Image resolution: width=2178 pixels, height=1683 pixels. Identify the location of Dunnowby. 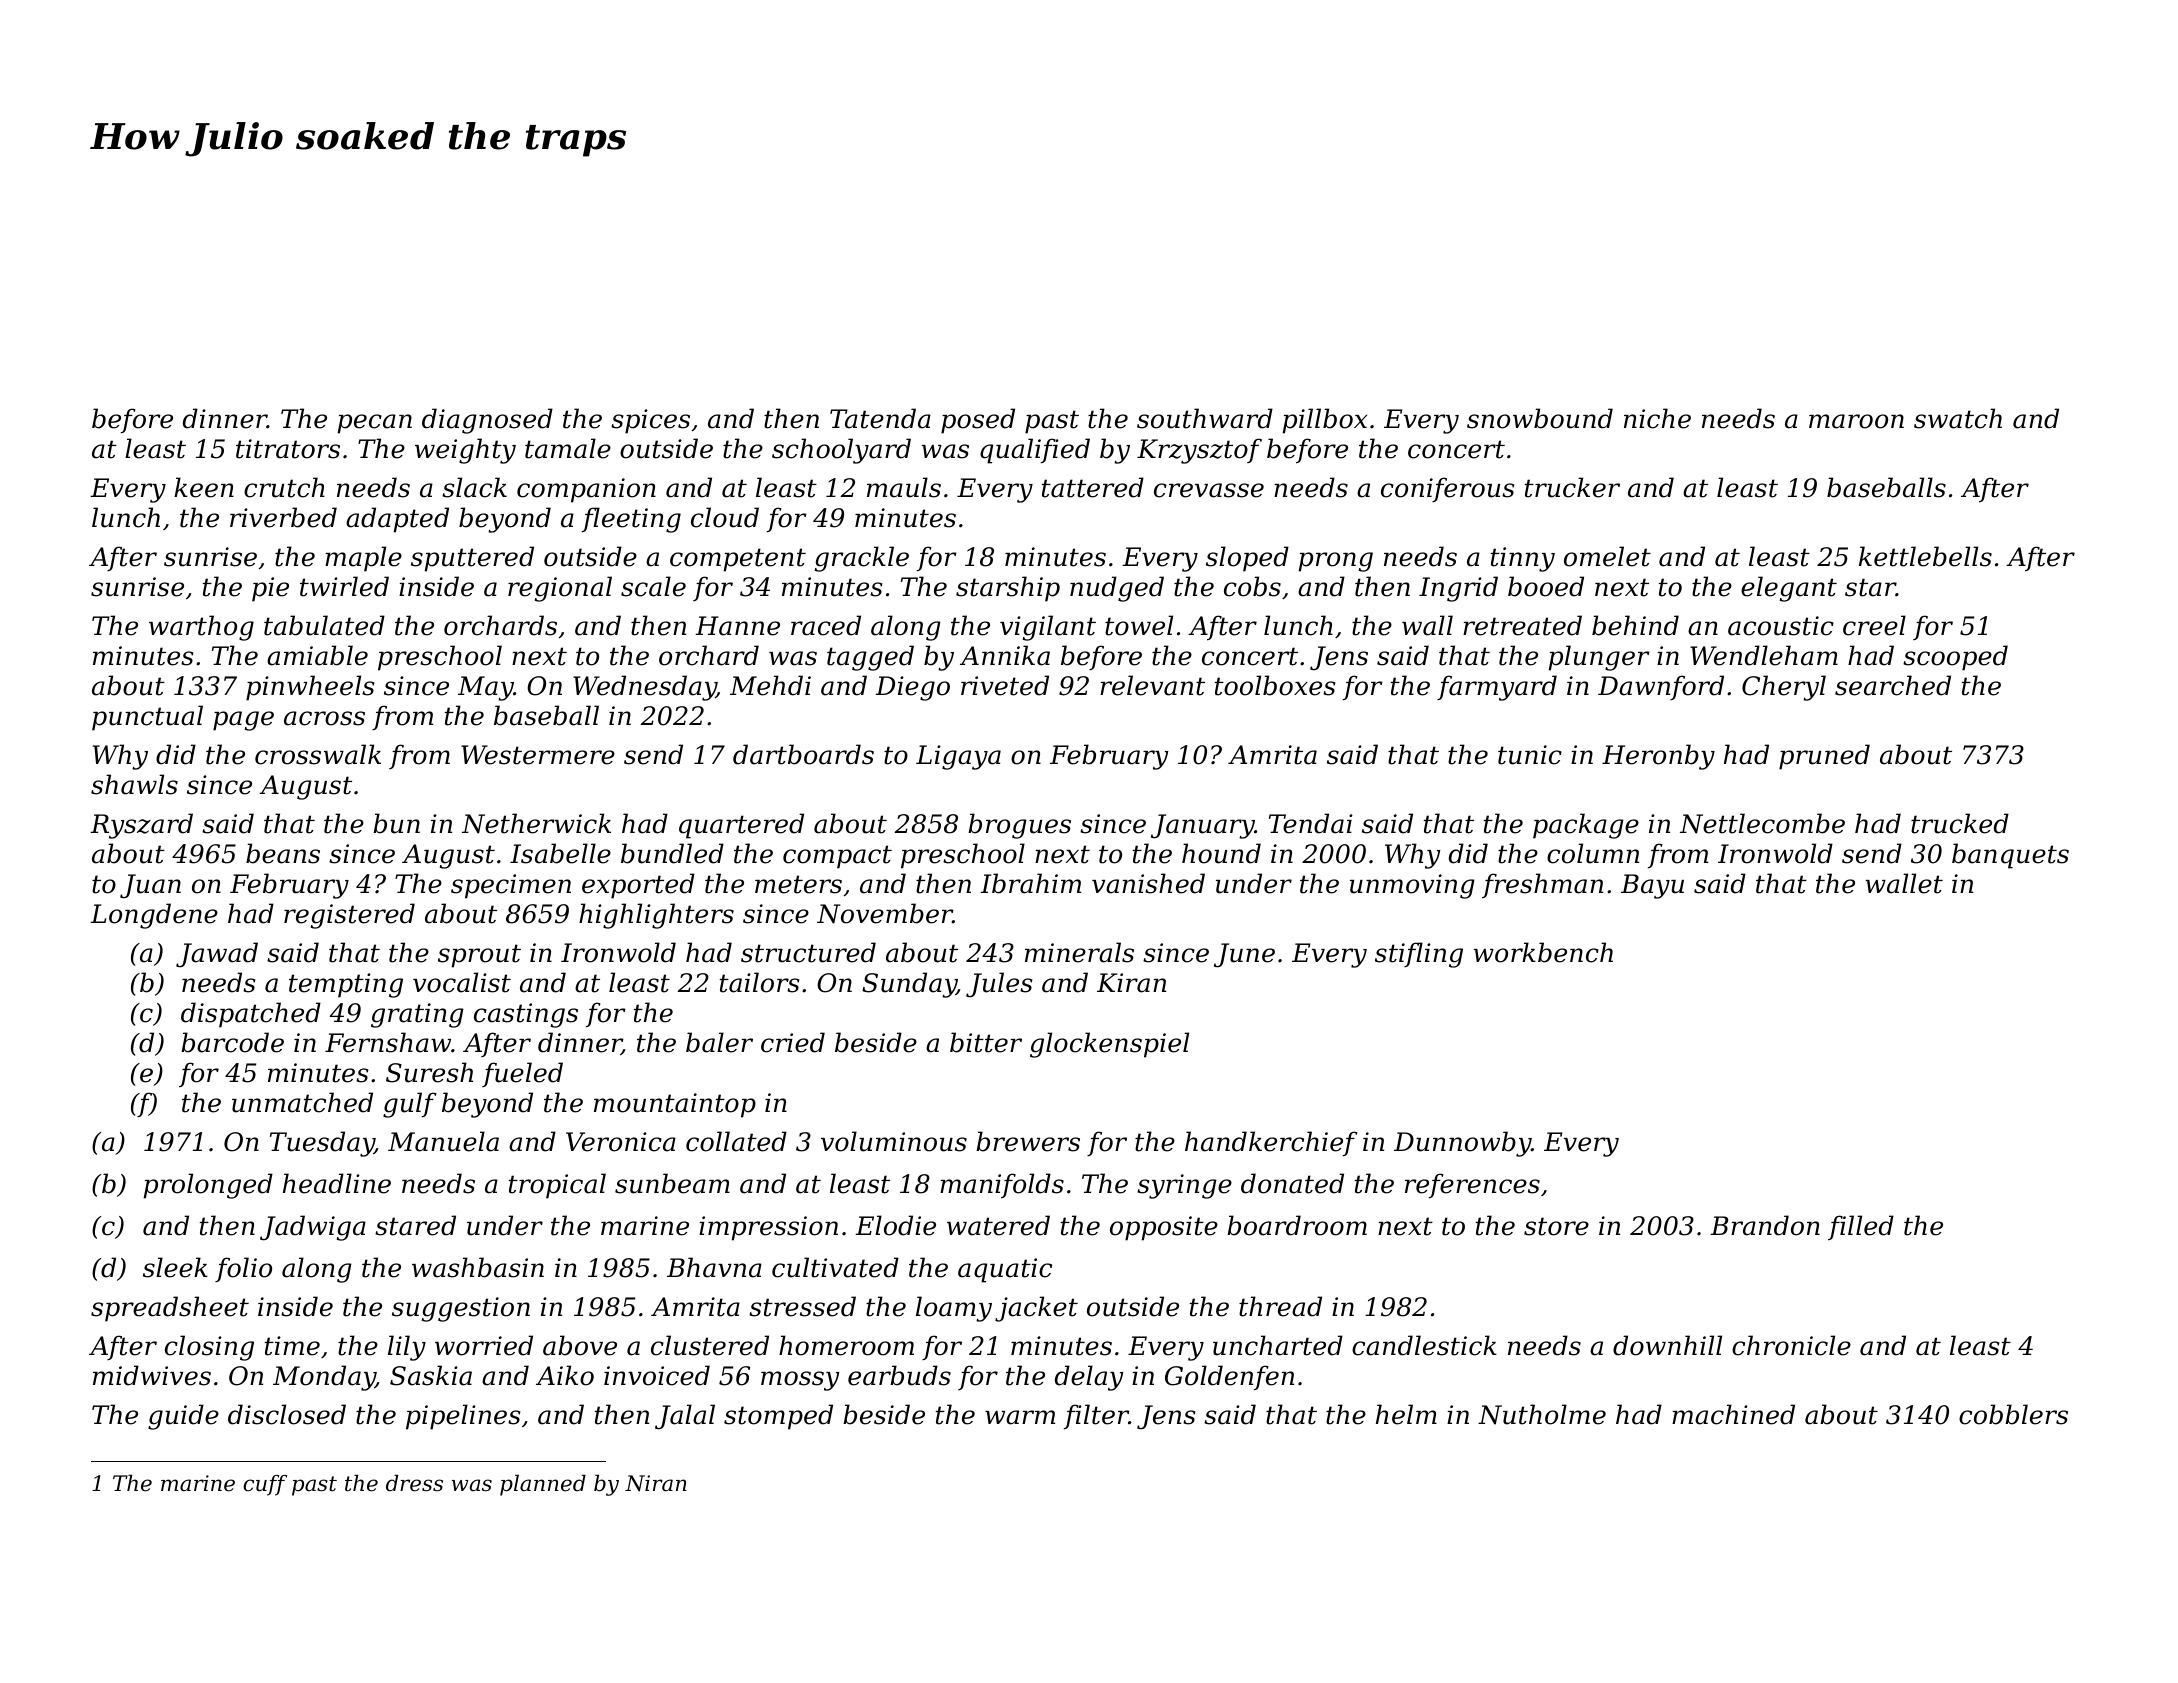
(1462, 1144).
